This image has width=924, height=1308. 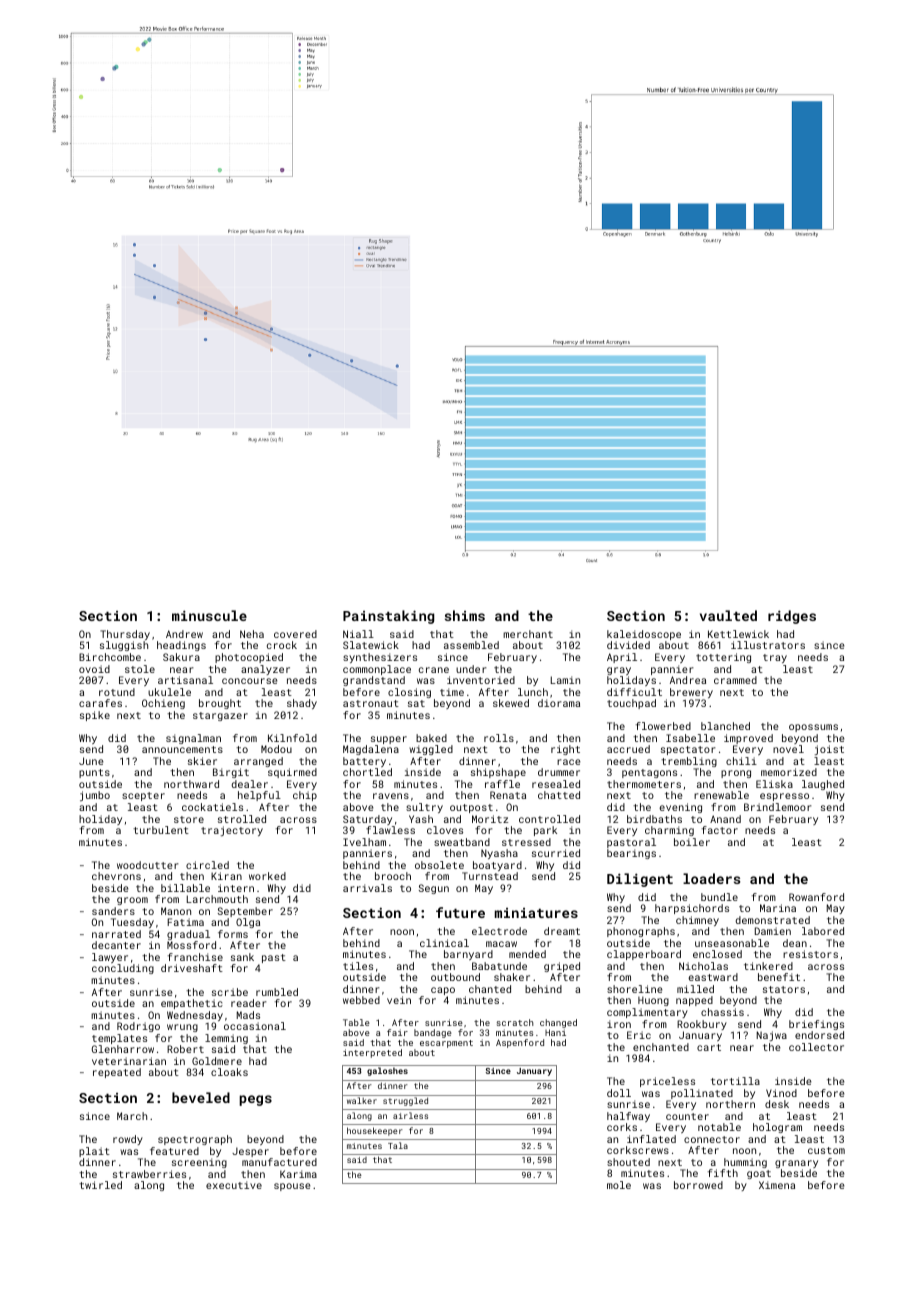 What do you see at coordinates (628, 645) in the image?
I see `divided` at bounding box center [628, 645].
